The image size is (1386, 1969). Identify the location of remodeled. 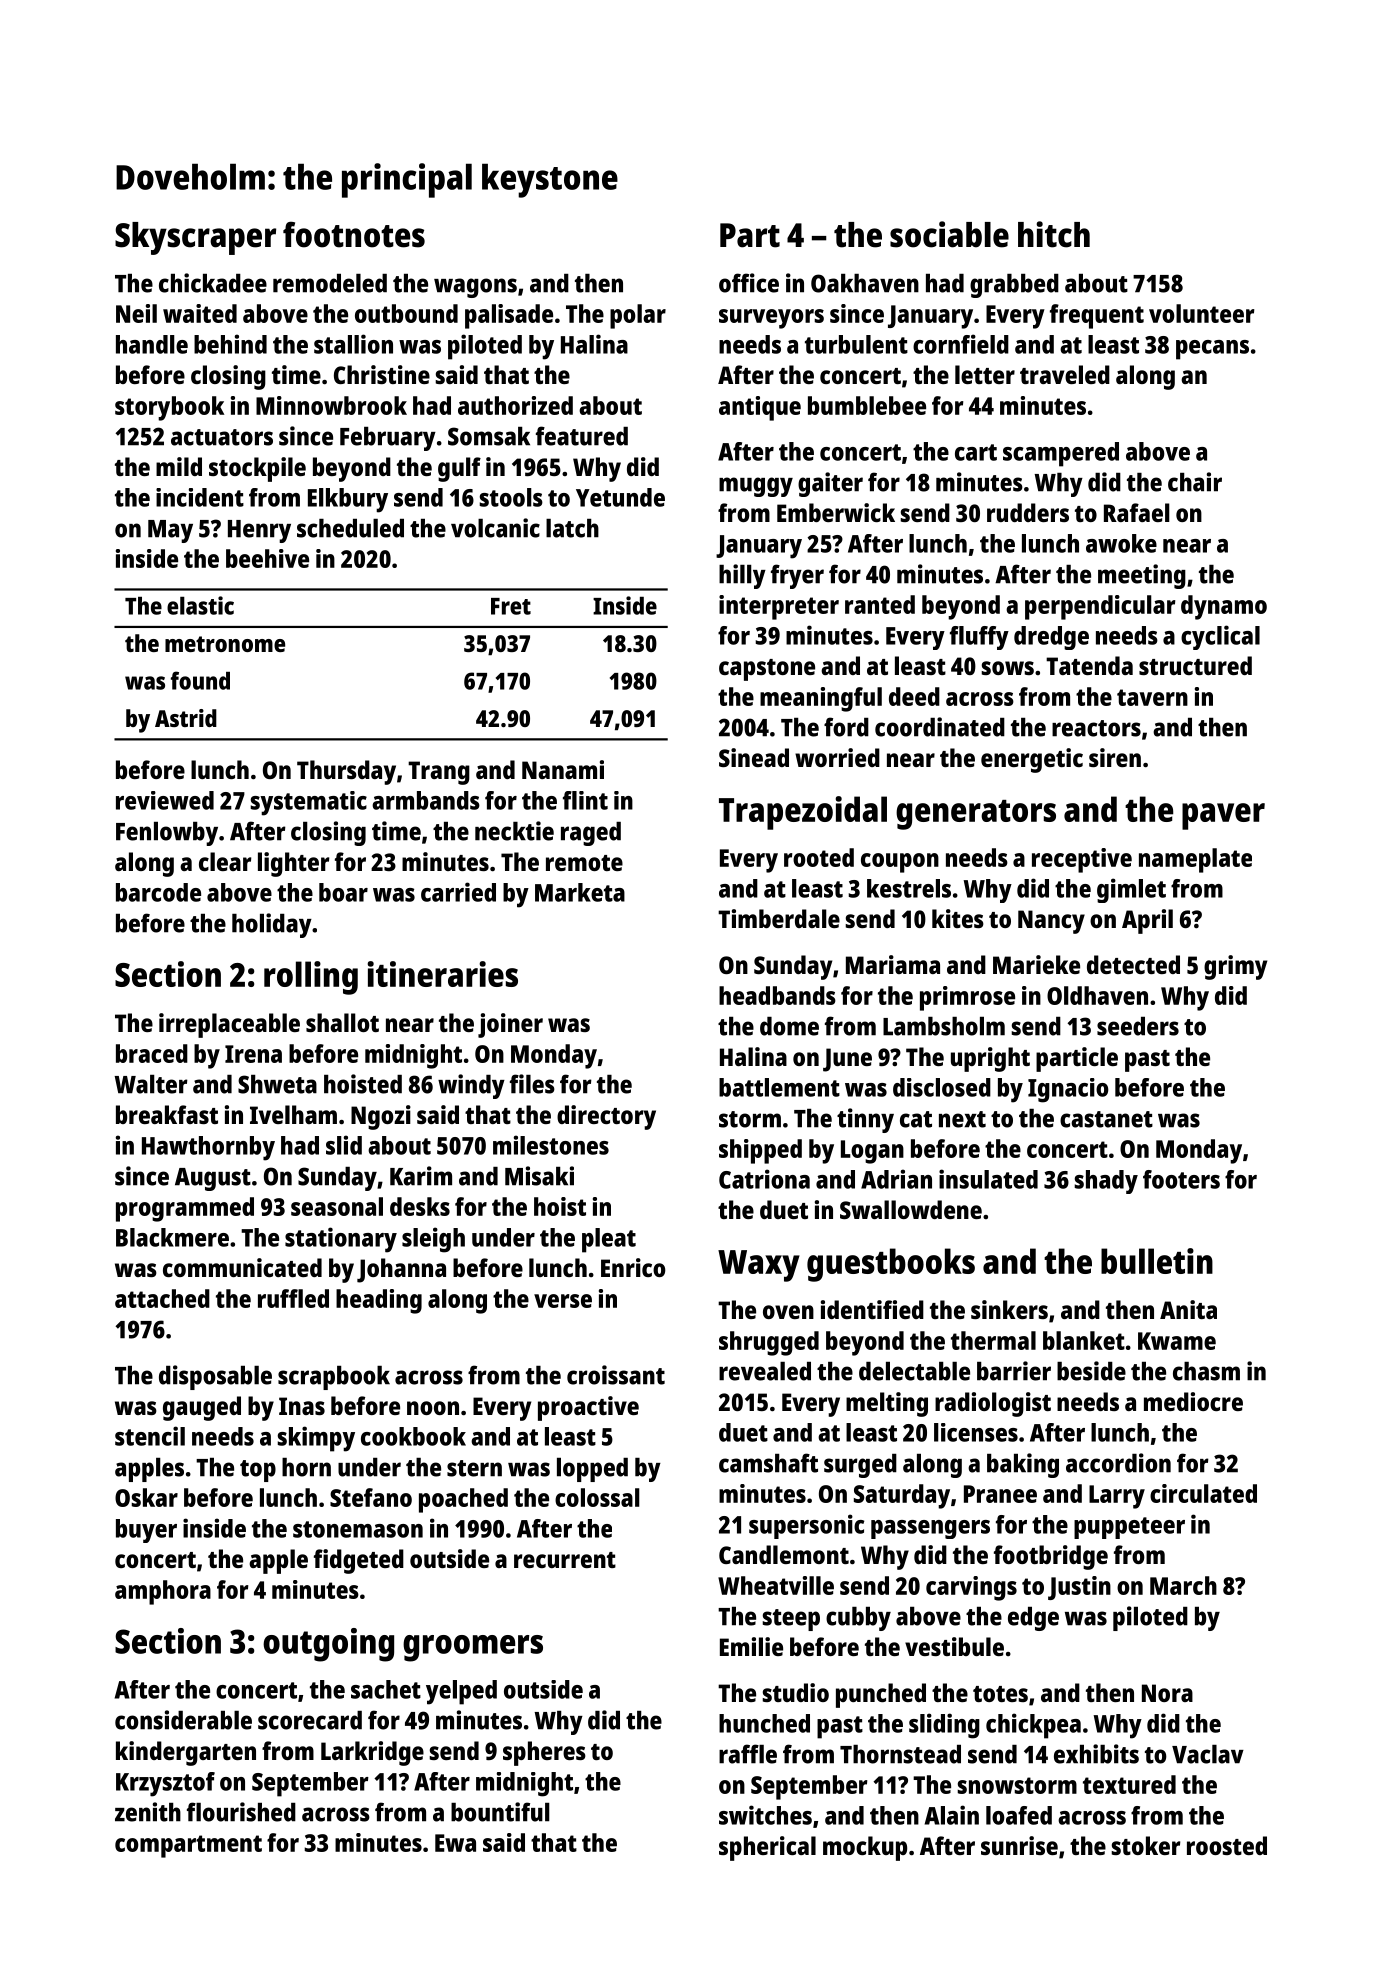
(330, 283).
